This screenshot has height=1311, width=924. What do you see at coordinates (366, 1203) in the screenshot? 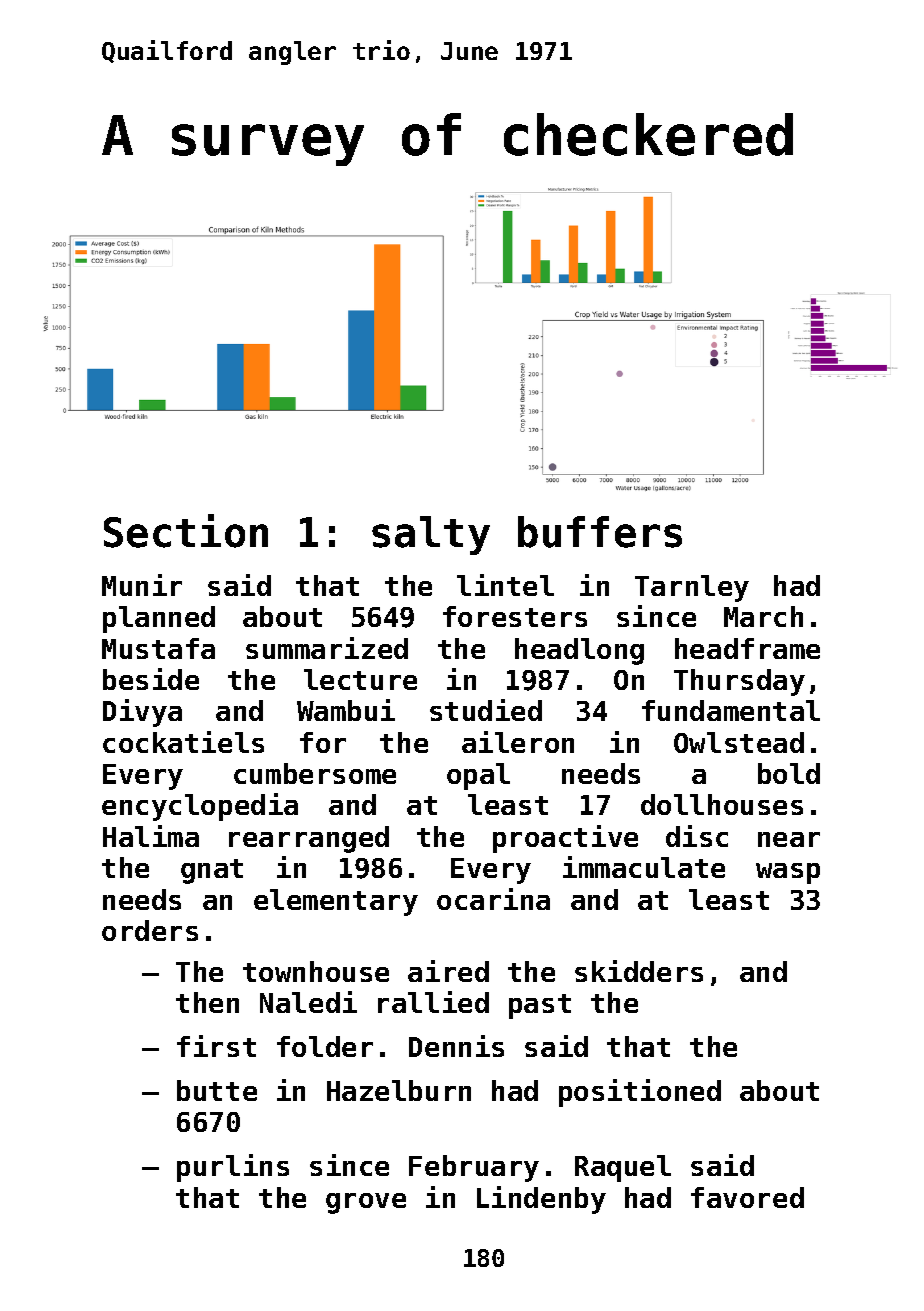
I see `grove` at bounding box center [366, 1203].
